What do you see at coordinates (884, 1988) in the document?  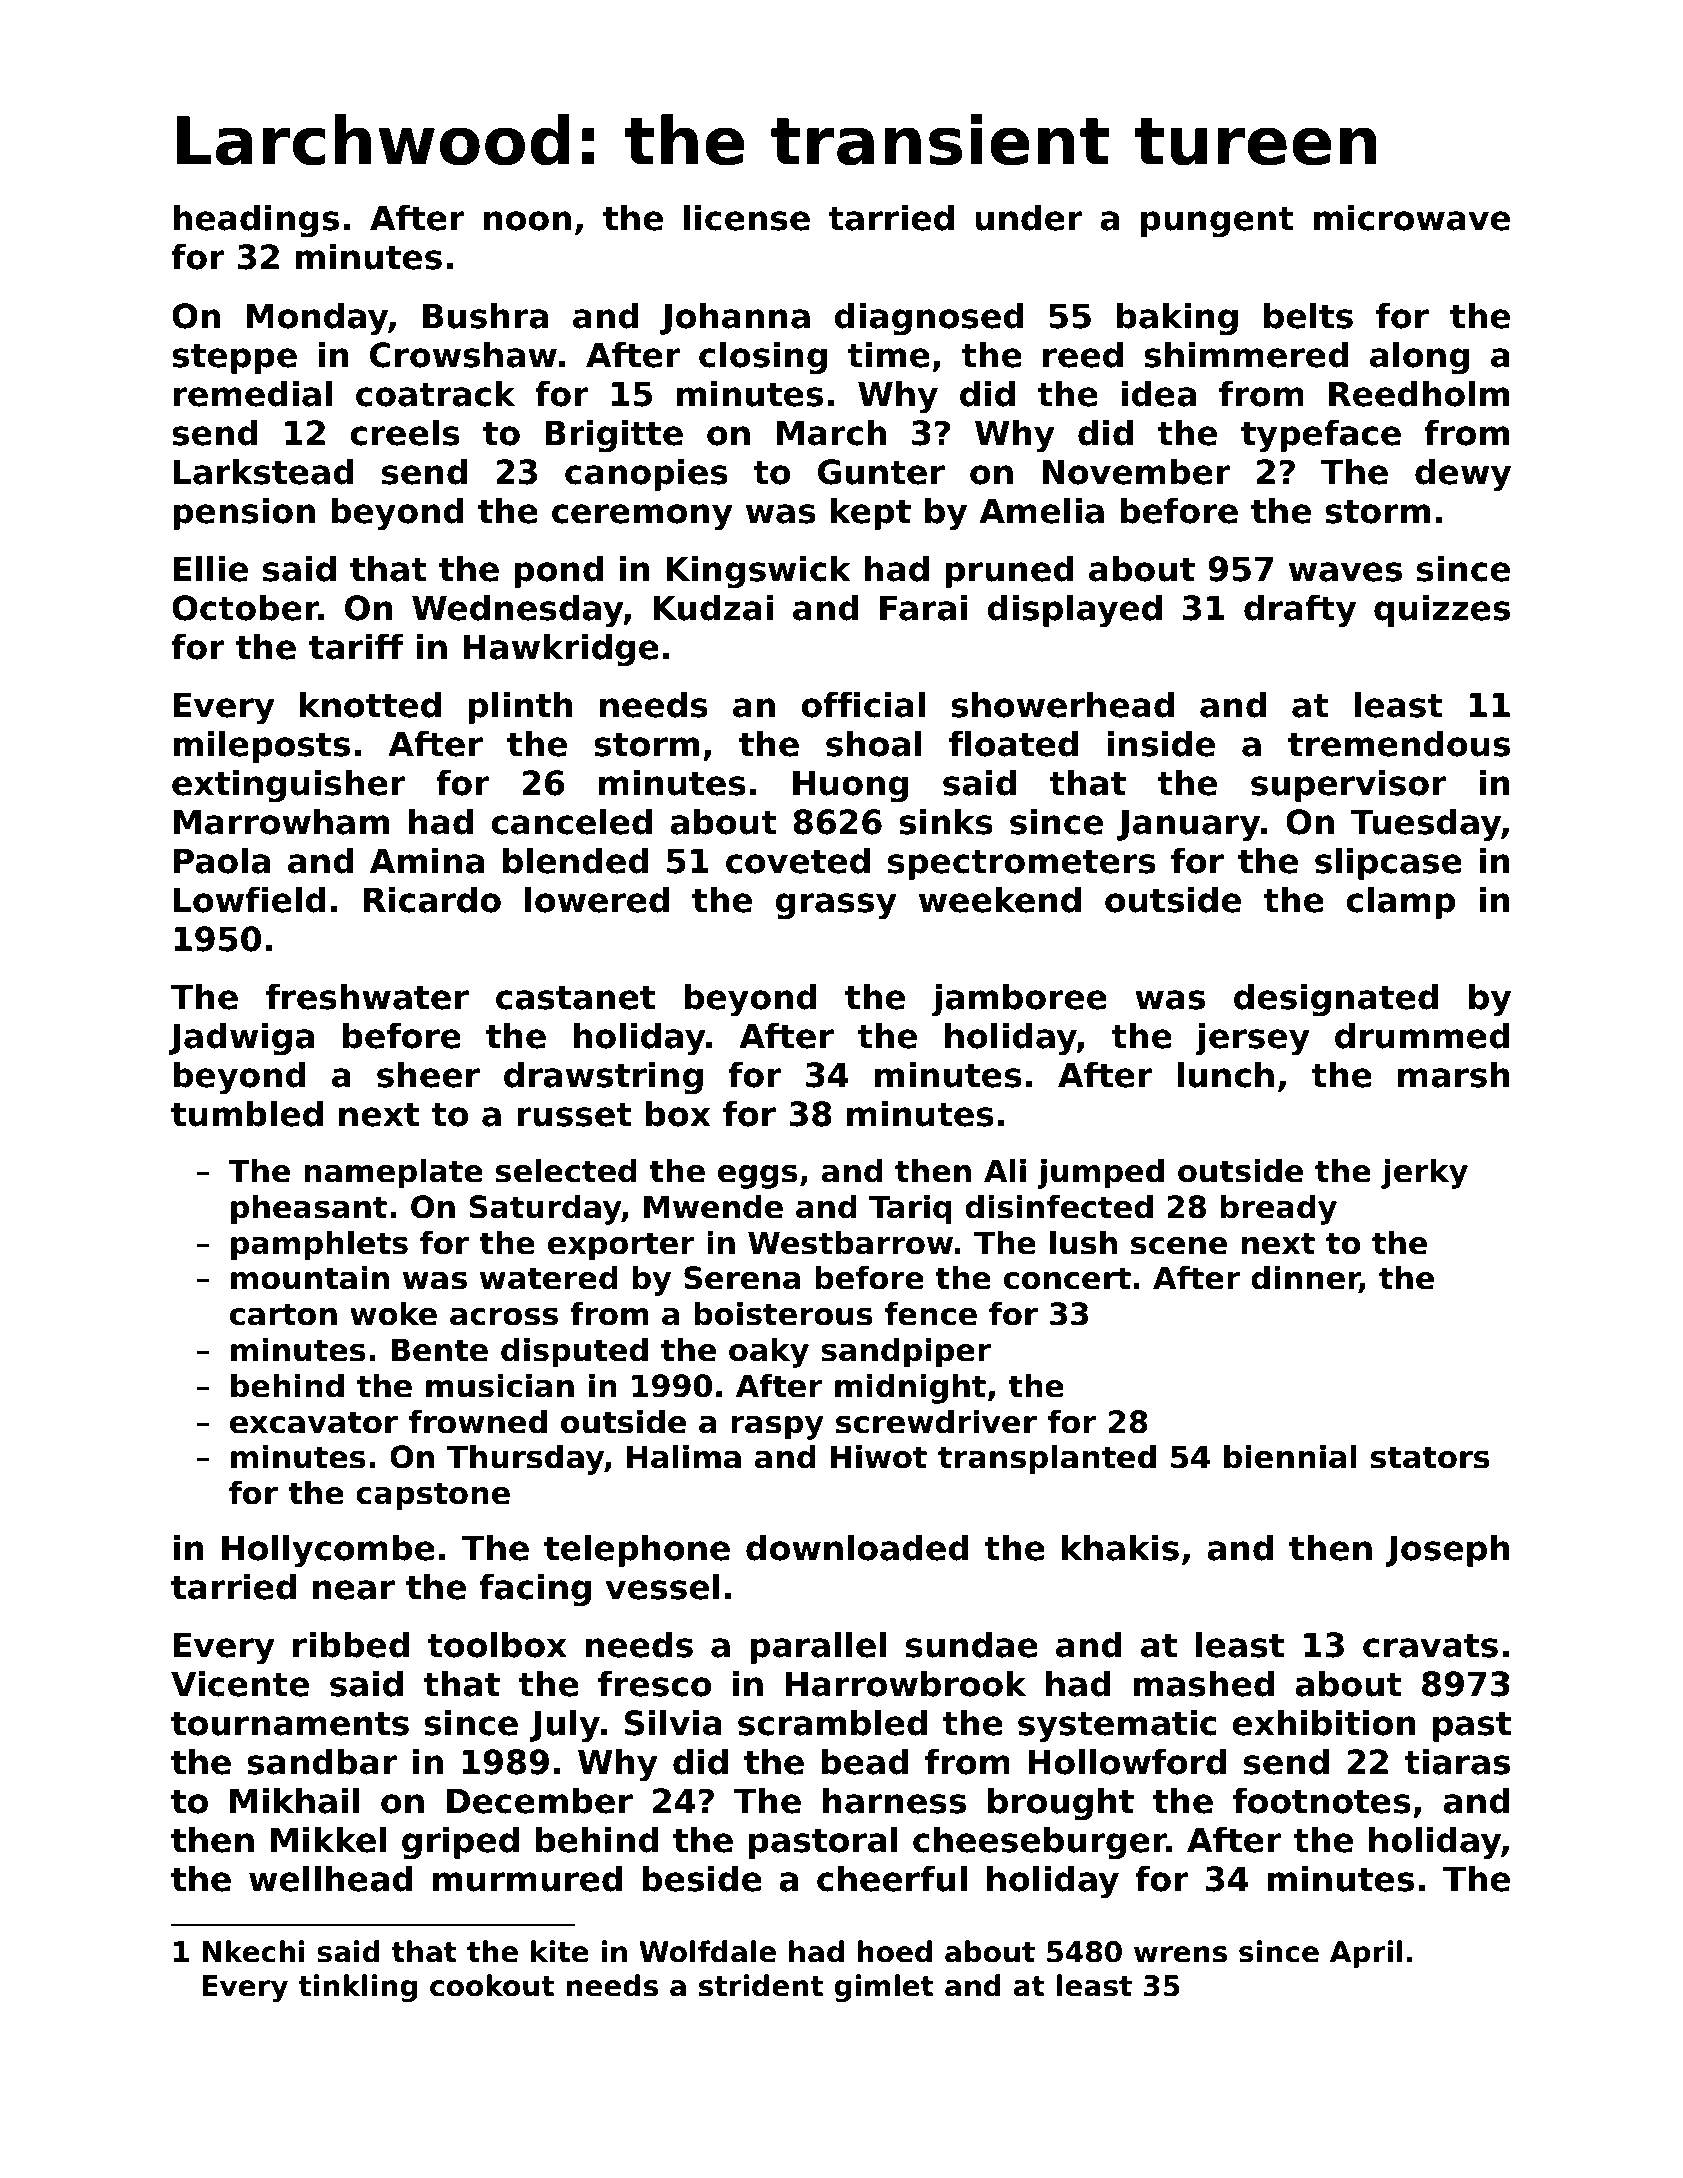 I see `gimlet` at bounding box center [884, 1988].
